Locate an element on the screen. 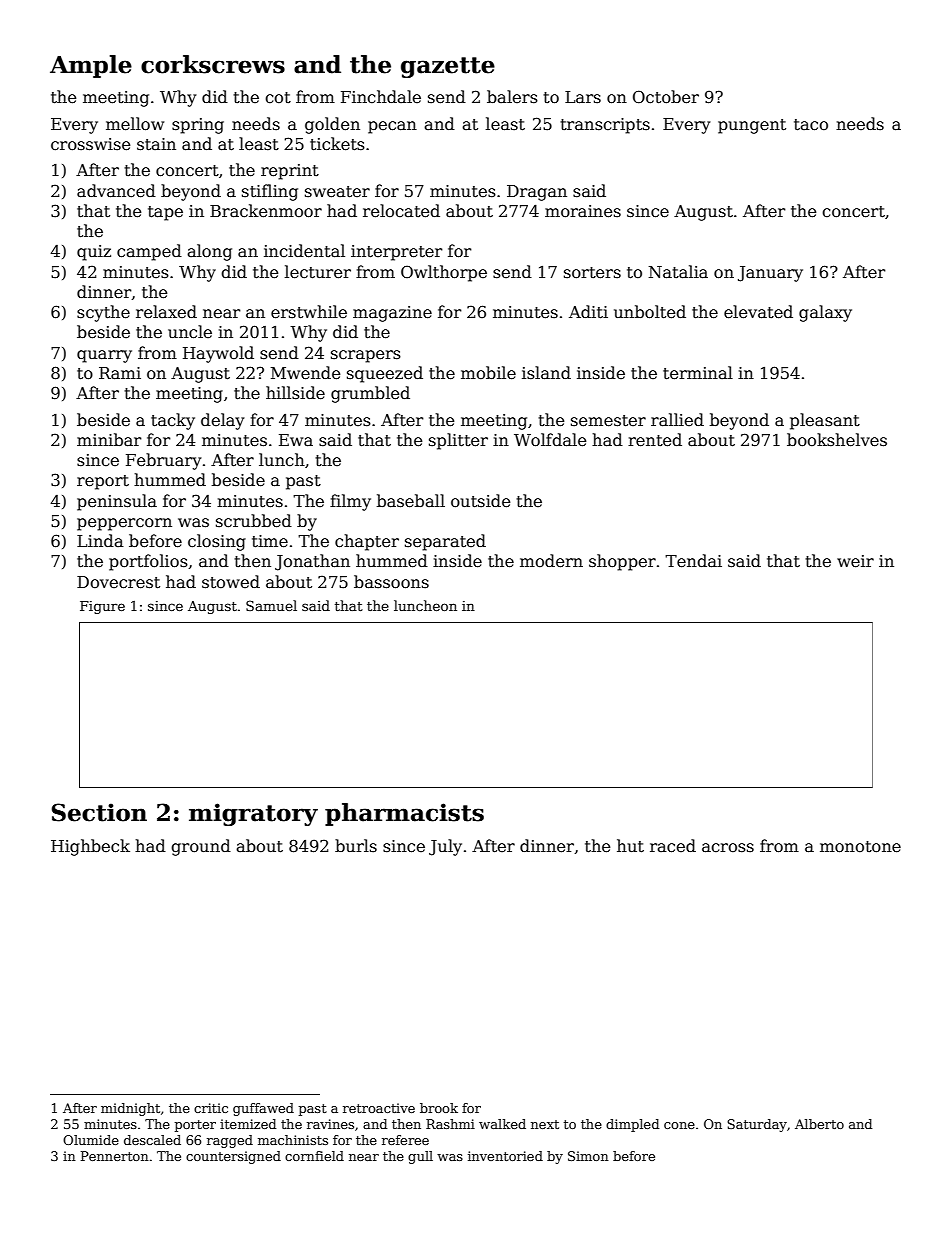  golden is located at coordinates (332, 125).
